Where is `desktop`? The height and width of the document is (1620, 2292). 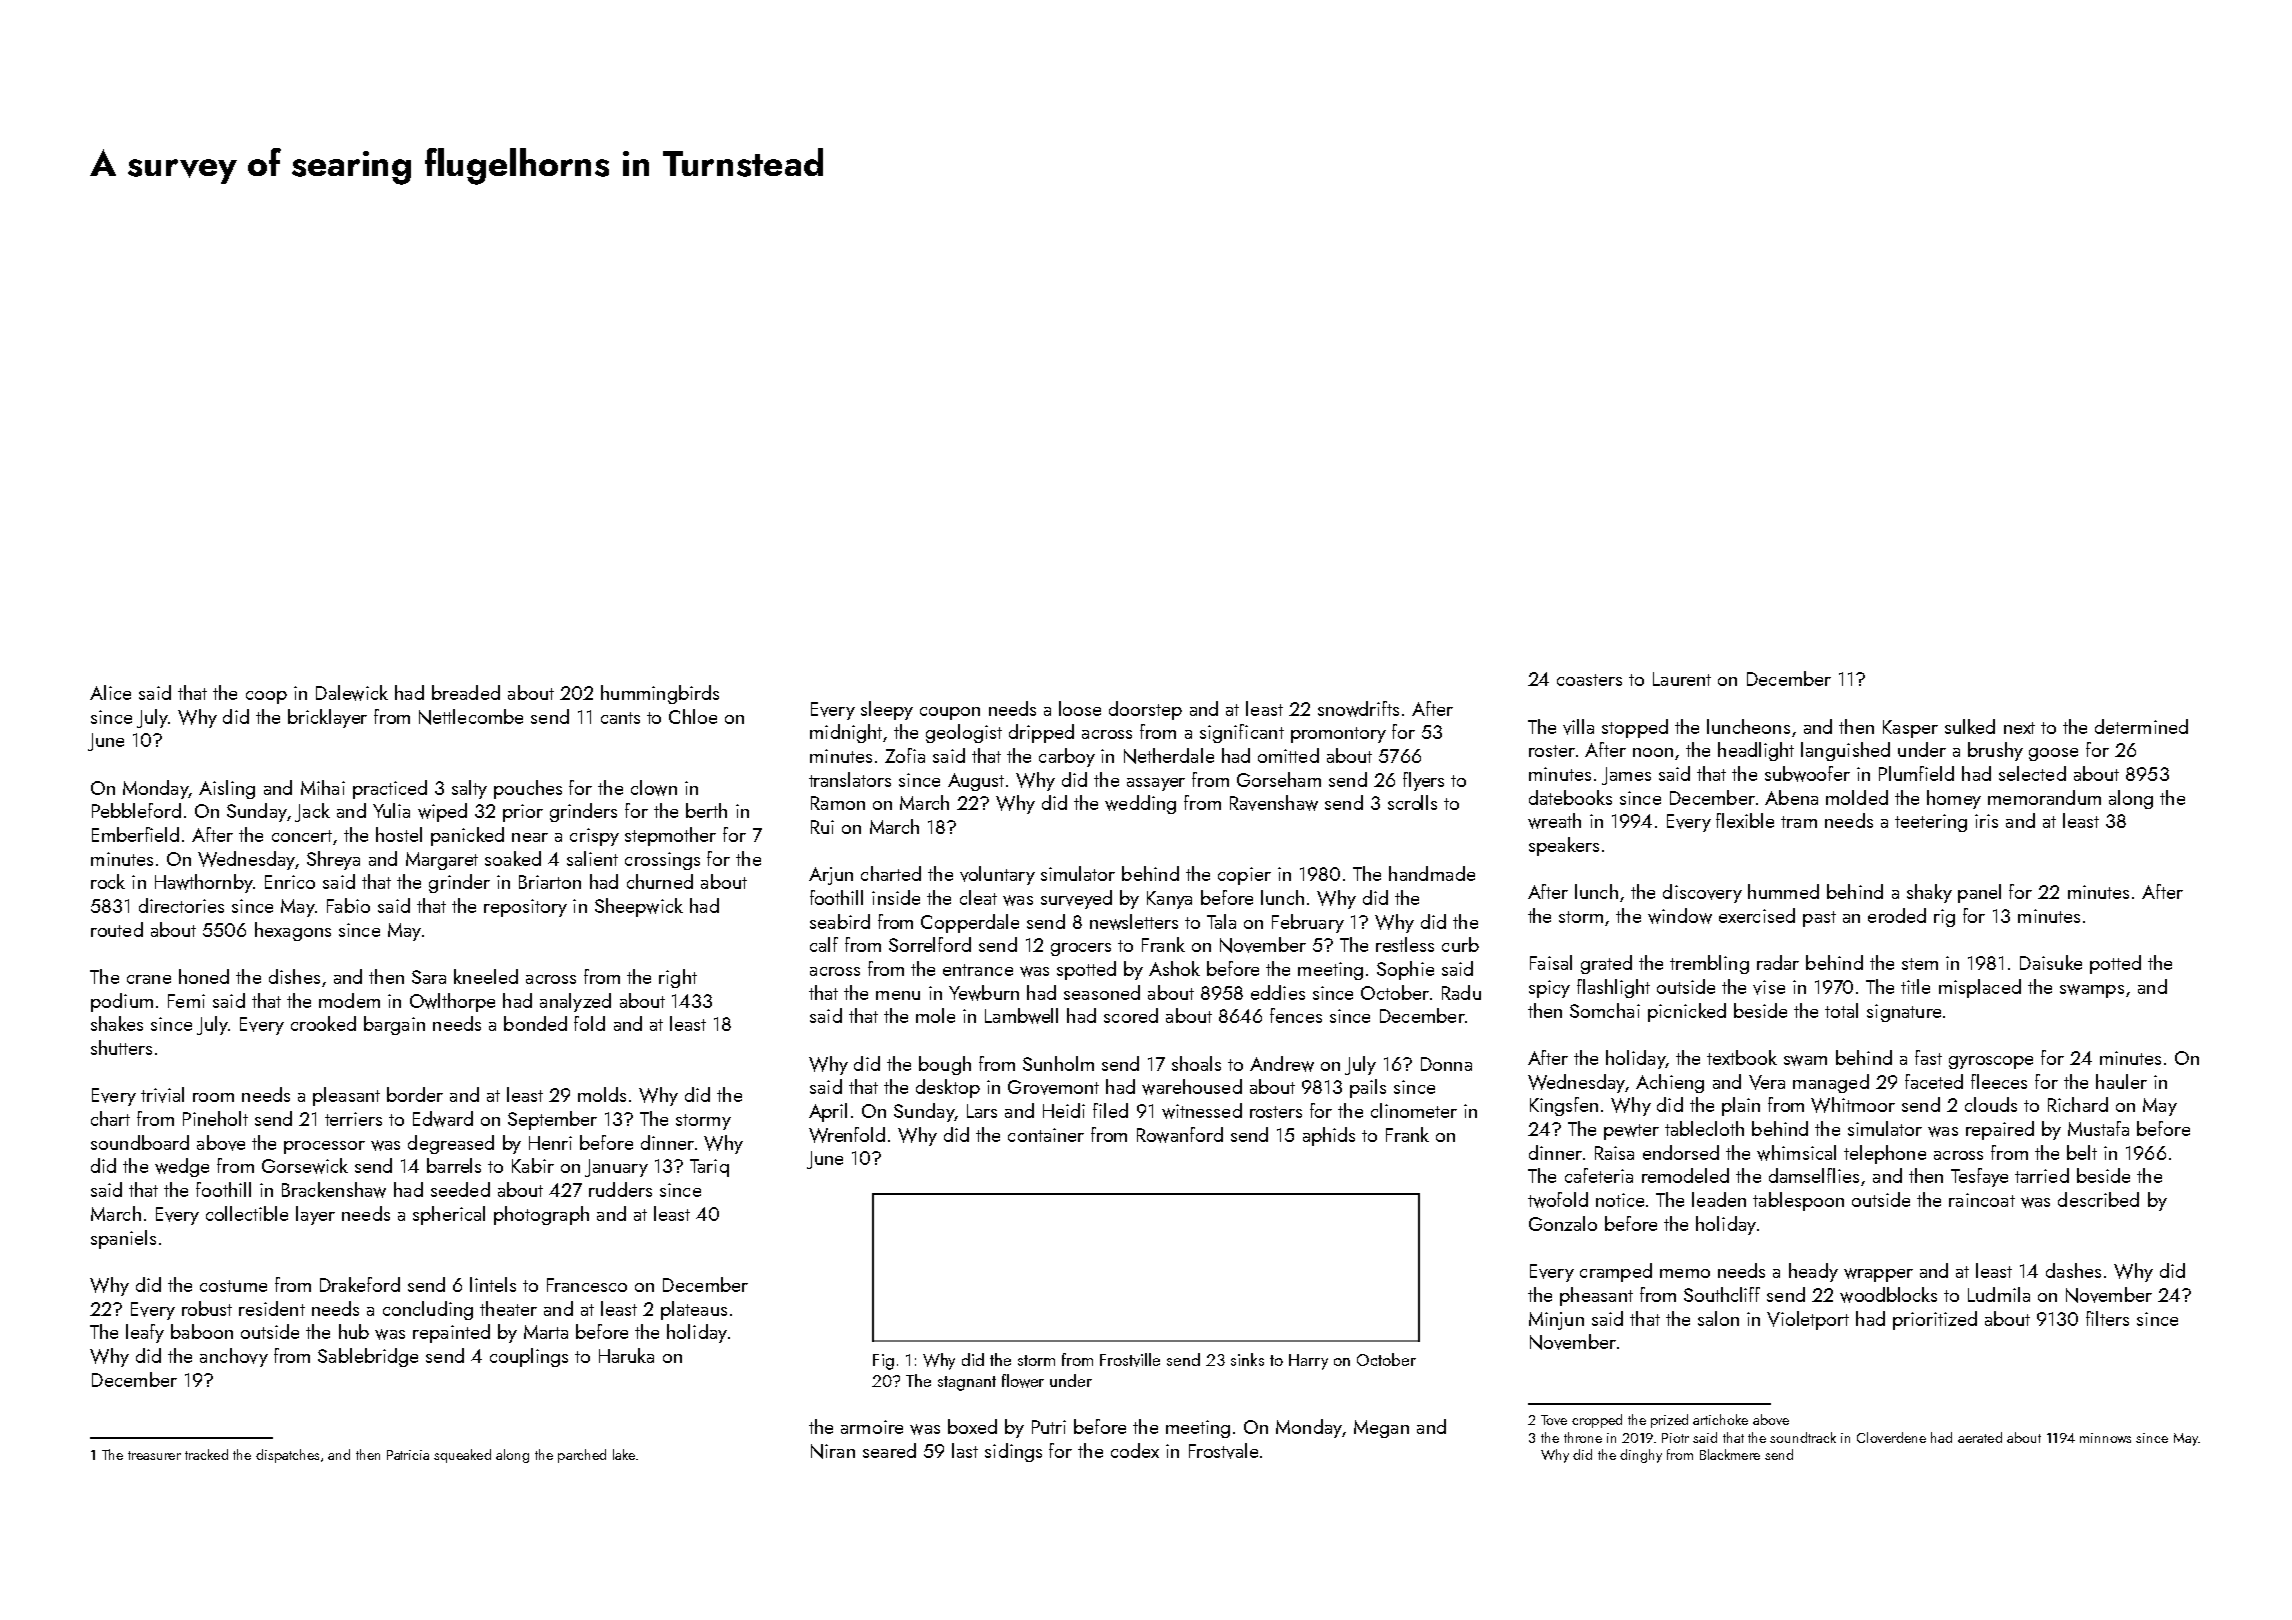
desktop is located at coordinates (948, 1088).
